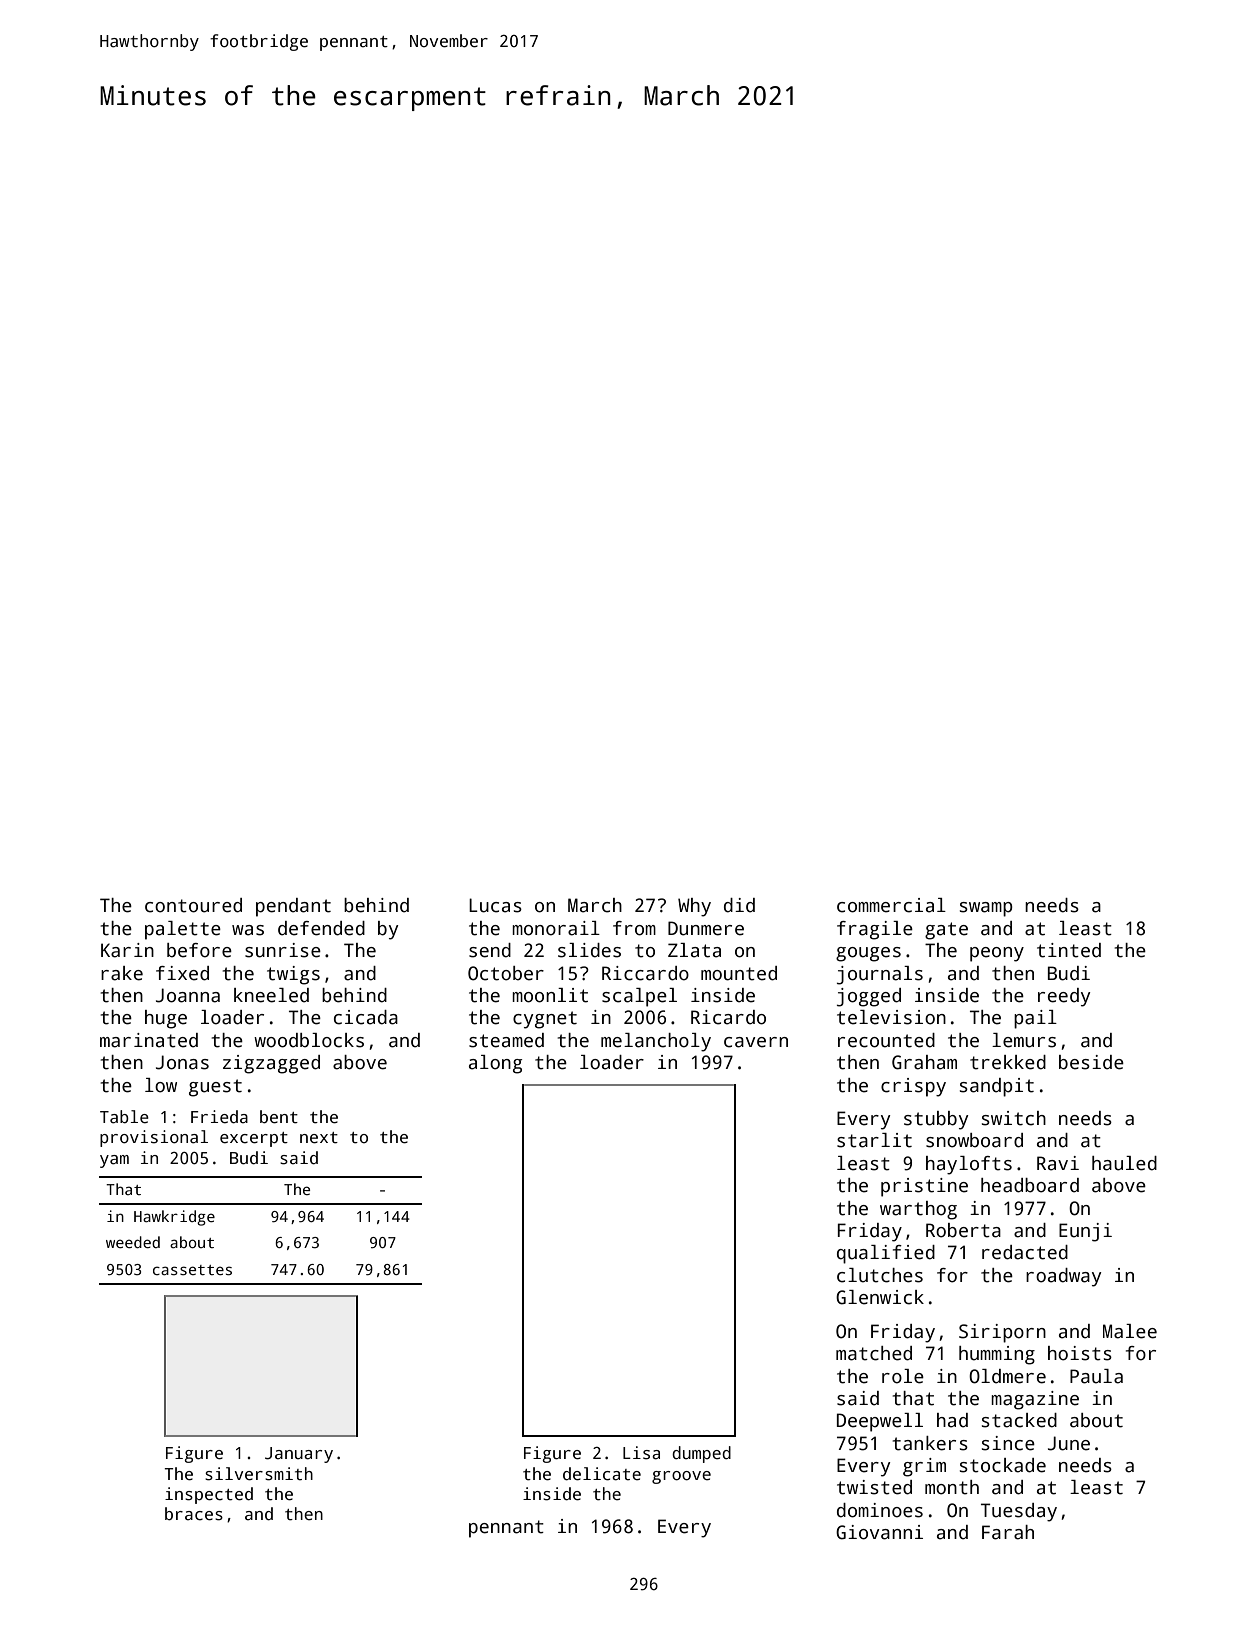 Image resolution: width=1258 pixels, height=1628 pixels. Describe the element at coordinates (1124, 1163) in the image. I see `hauled` at that location.
